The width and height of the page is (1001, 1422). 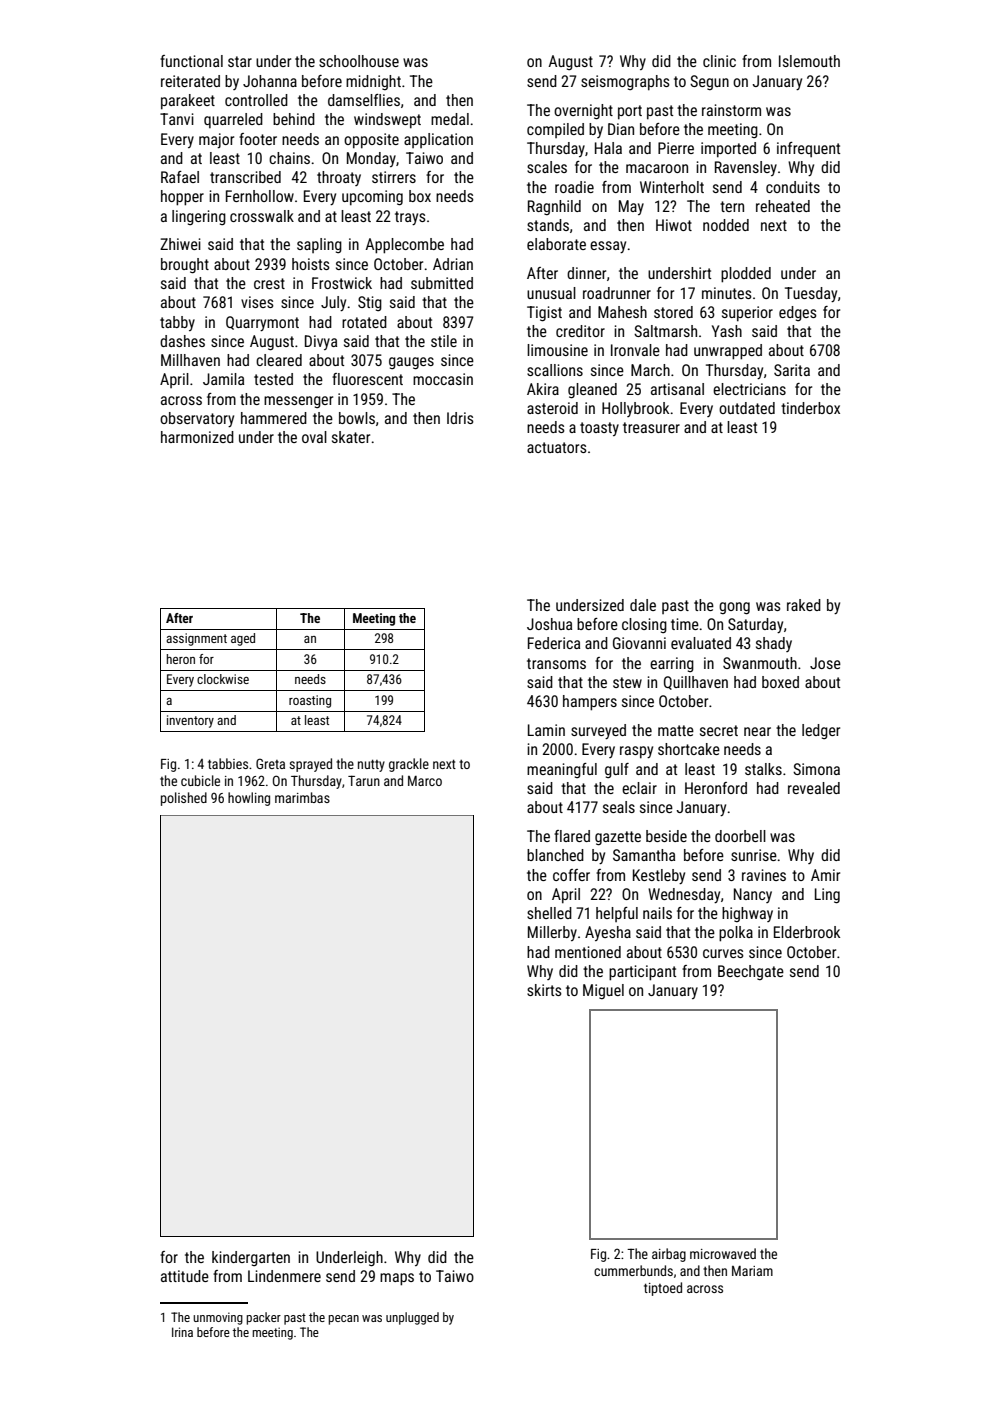 What do you see at coordinates (425, 781) in the page?
I see `Marco` at bounding box center [425, 781].
